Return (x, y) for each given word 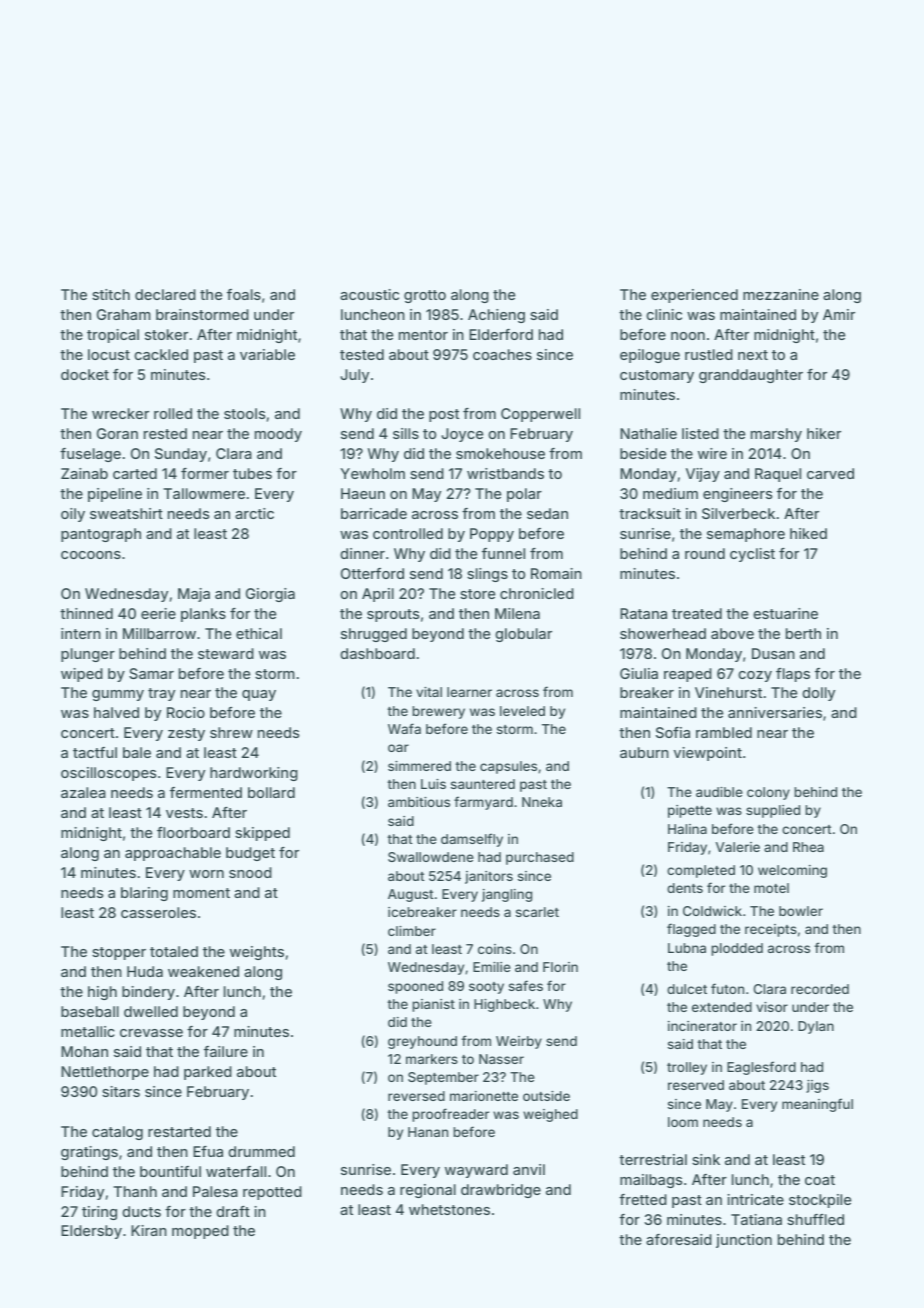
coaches (502, 354)
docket (85, 374)
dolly (818, 694)
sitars (121, 1091)
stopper (119, 953)
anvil (529, 1169)
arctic (254, 513)
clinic (664, 314)
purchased (540, 858)
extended (722, 1007)
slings (487, 575)
